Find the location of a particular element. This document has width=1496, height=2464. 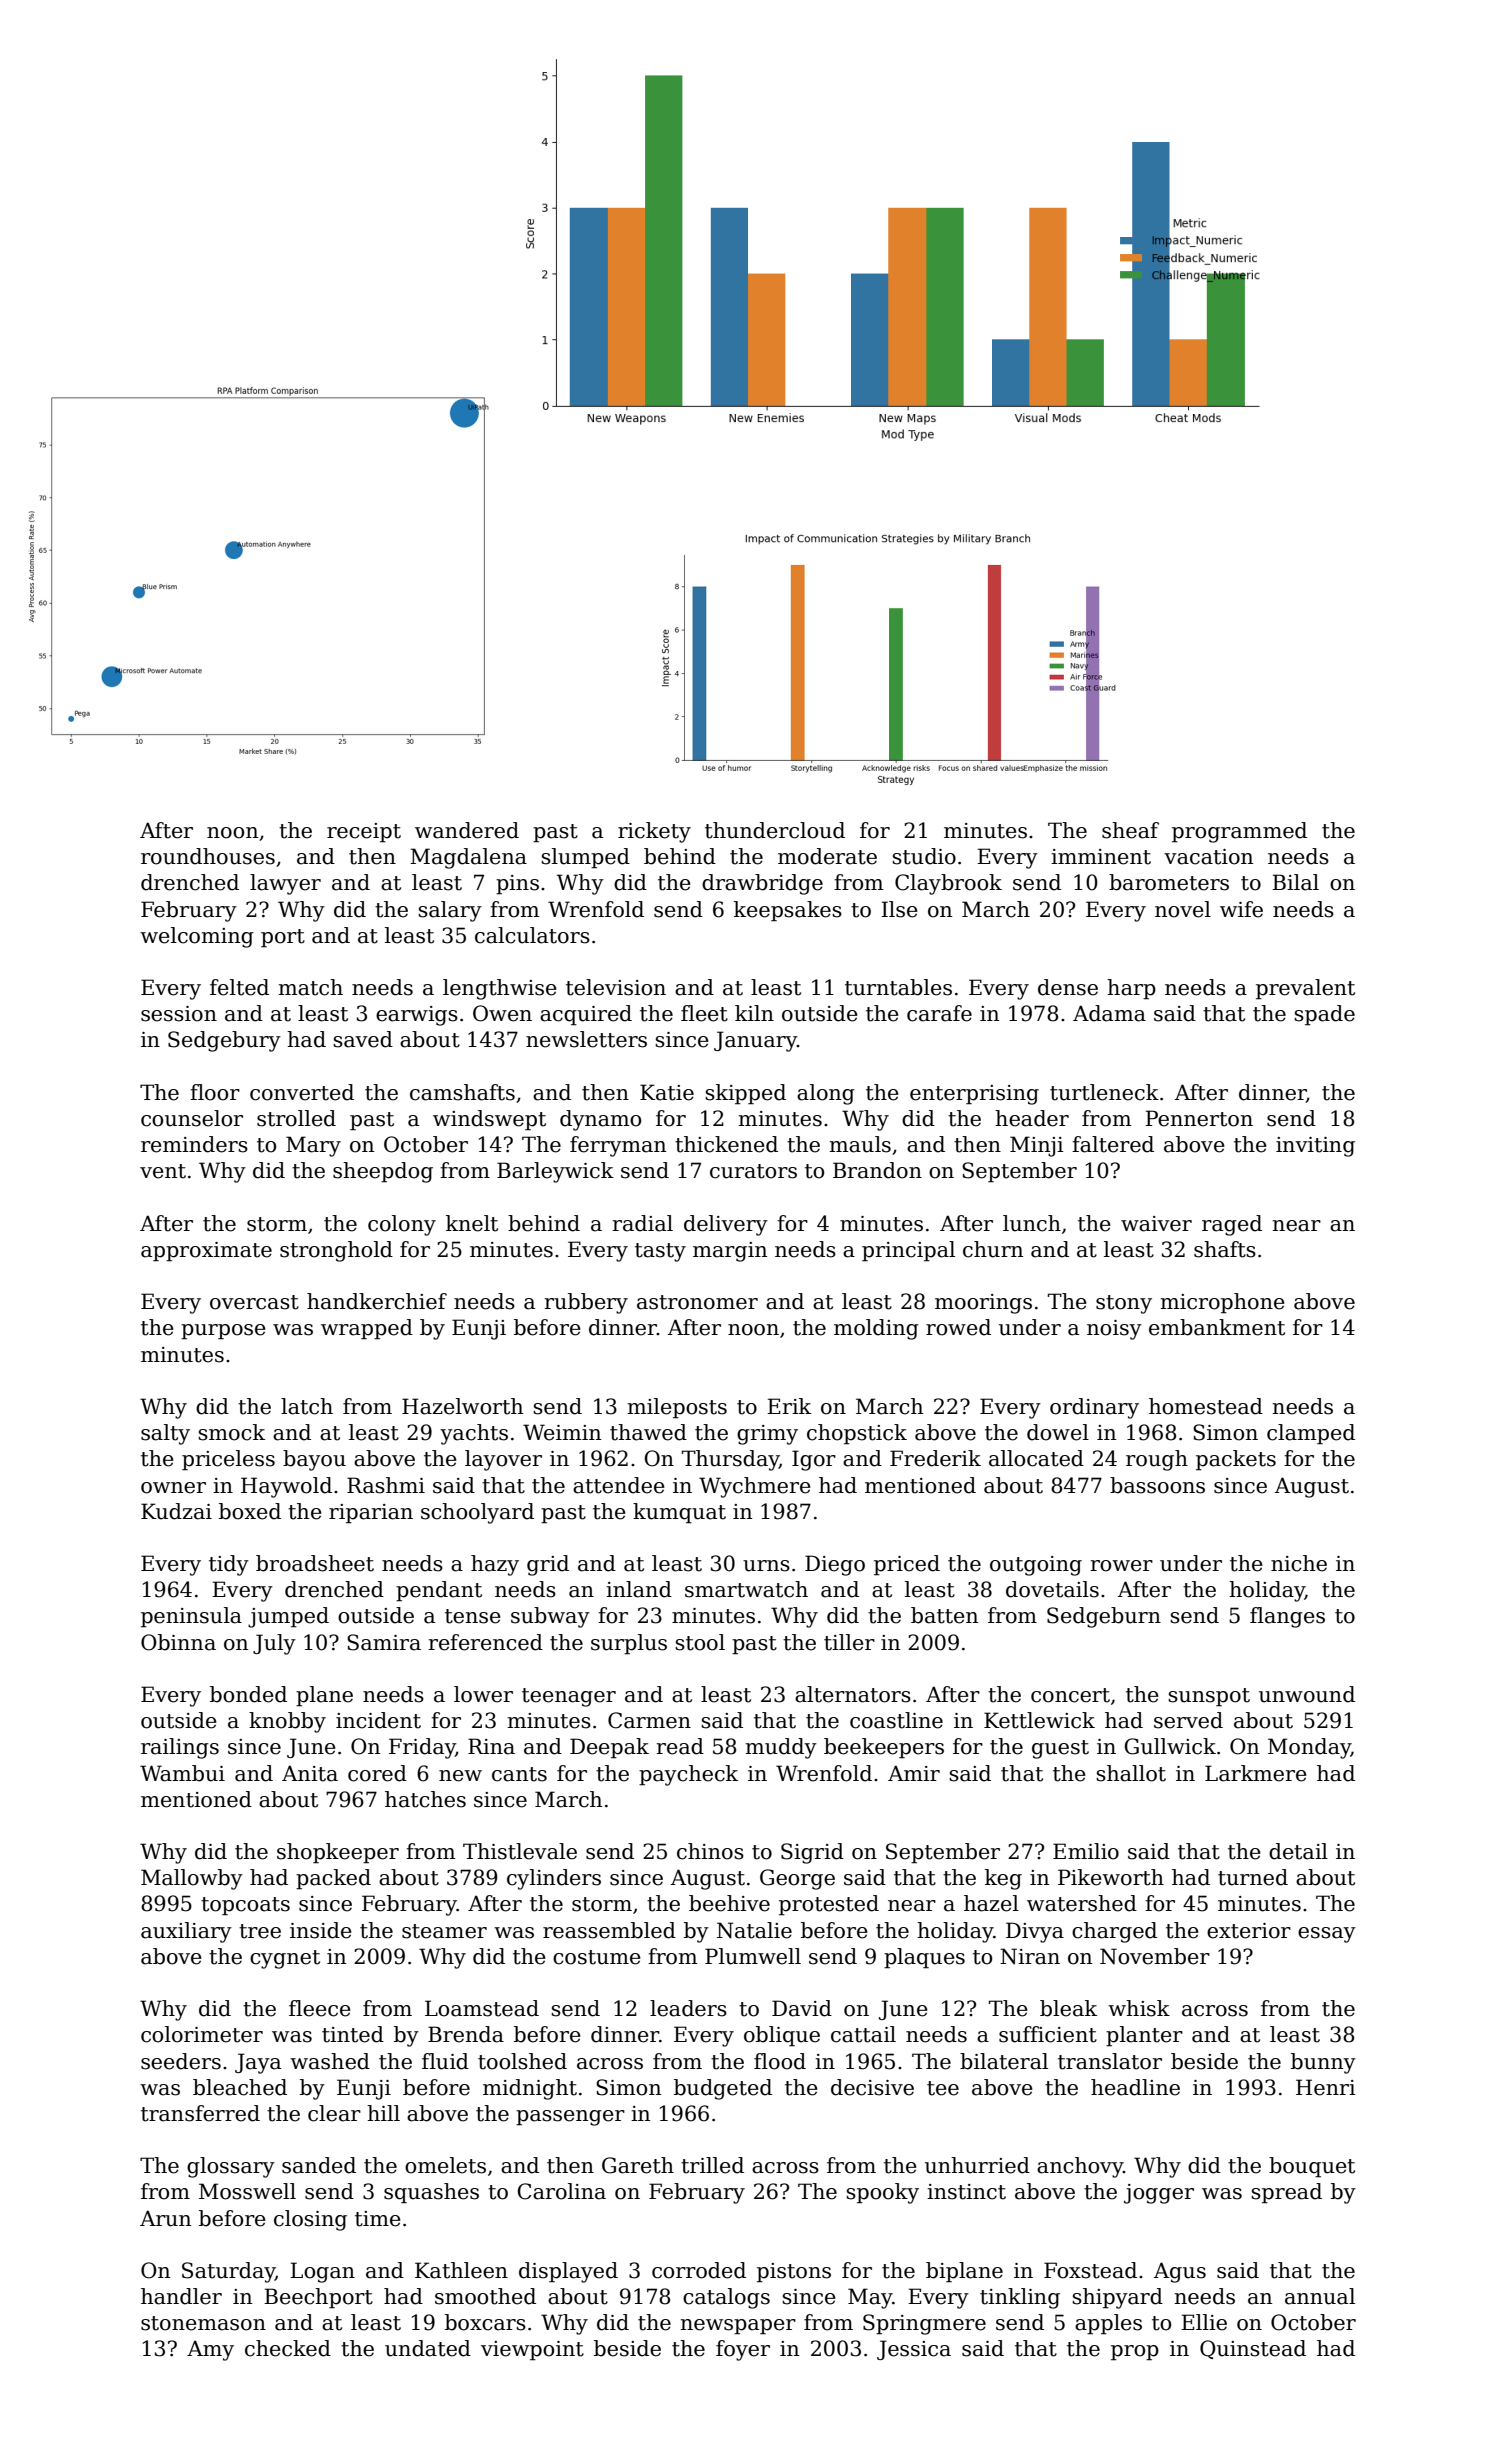

lower is located at coordinates (483, 1694).
